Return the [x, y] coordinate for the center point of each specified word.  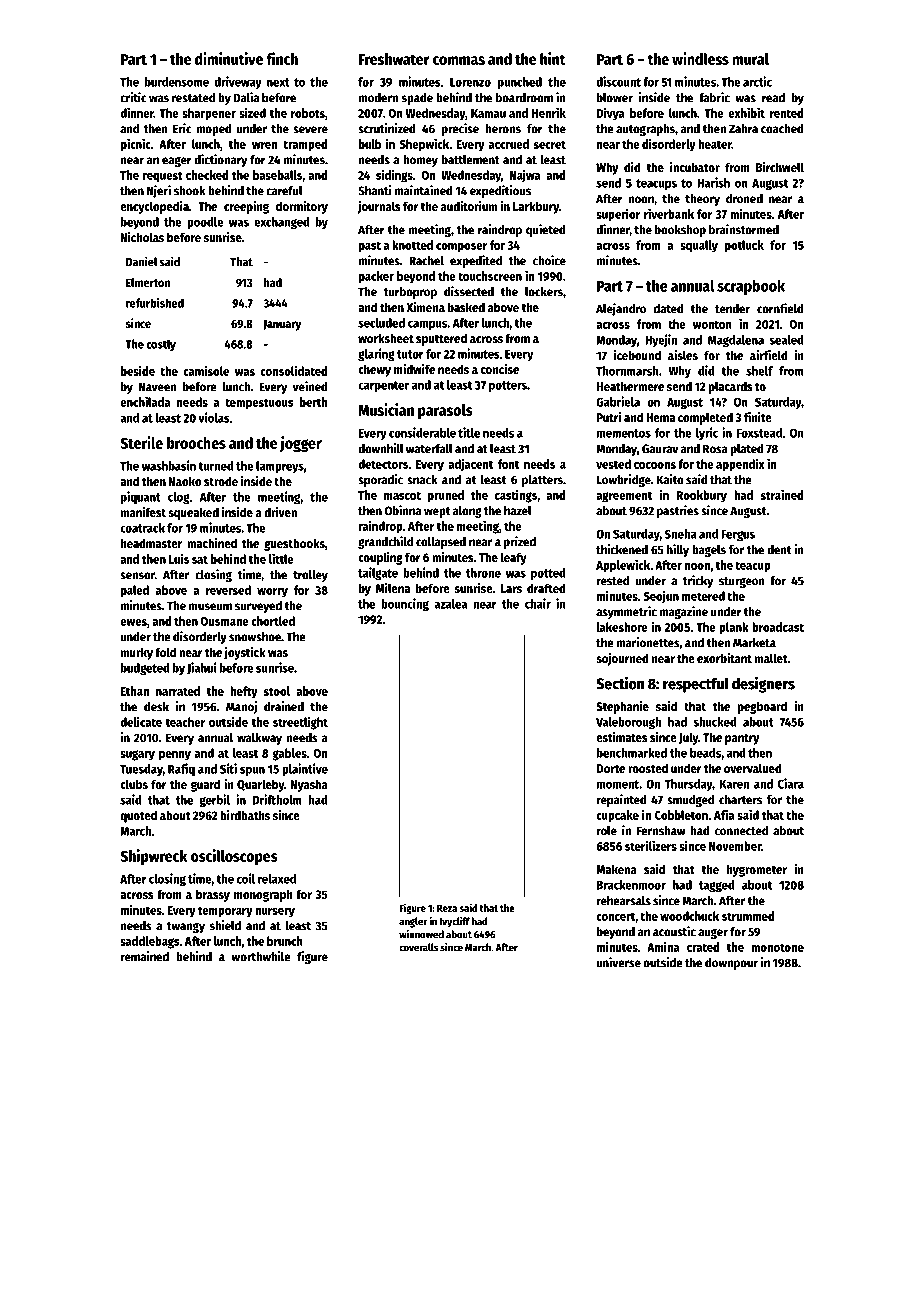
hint [552, 58]
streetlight [300, 723]
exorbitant [724, 658]
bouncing [405, 605]
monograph [263, 895]
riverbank [669, 213]
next [278, 82]
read [773, 98]
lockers [544, 292]
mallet [771, 658]
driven [280, 512]
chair [538, 603]
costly [161, 345]
